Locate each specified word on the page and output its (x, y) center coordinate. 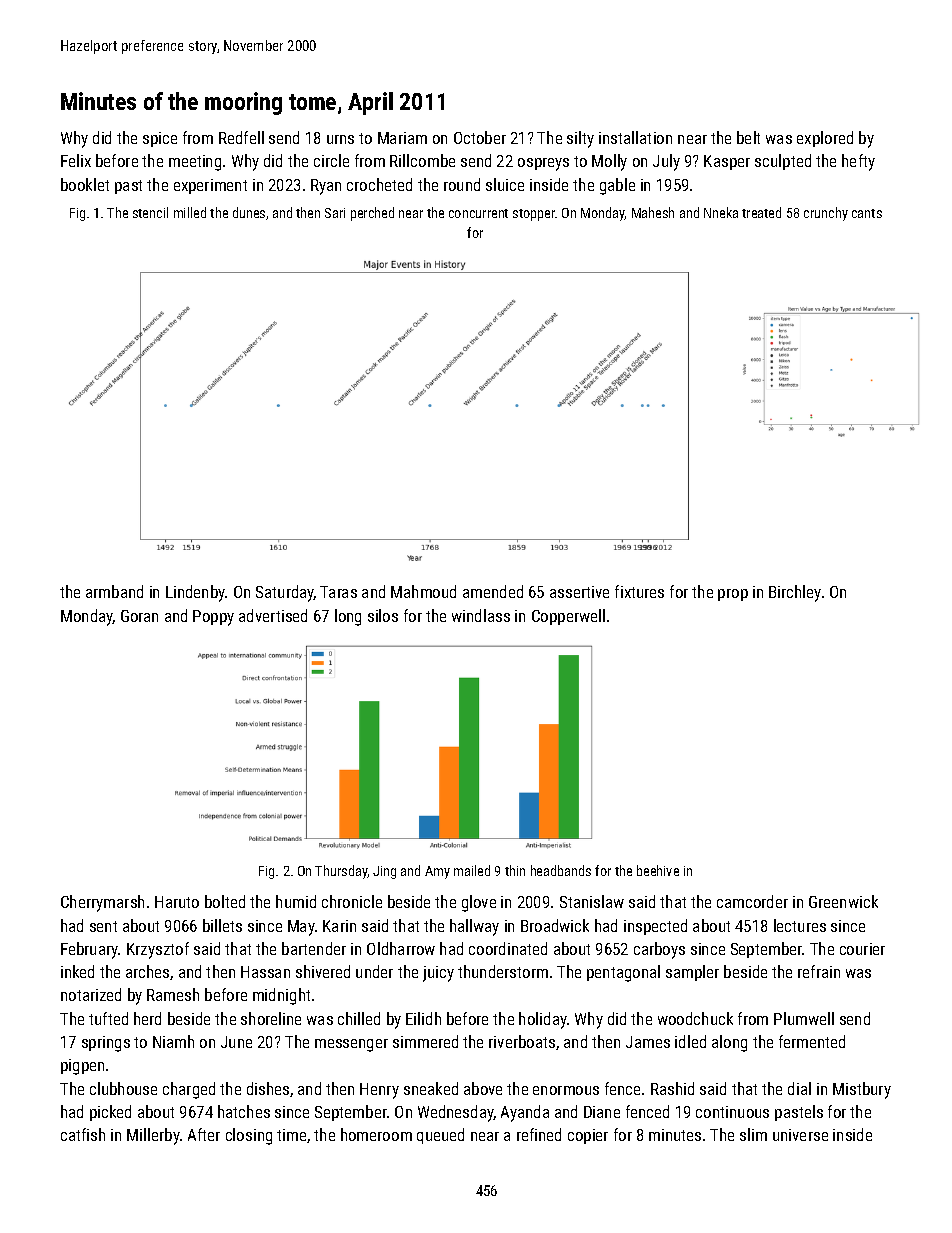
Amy (437, 872)
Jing (384, 872)
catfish (83, 1134)
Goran (139, 616)
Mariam (402, 138)
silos (383, 615)
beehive (658, 870)
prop (733, 595)
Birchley (795, 593)
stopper (534, 215)
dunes (249, 212)
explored (825, 139)
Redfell (241, 137)
